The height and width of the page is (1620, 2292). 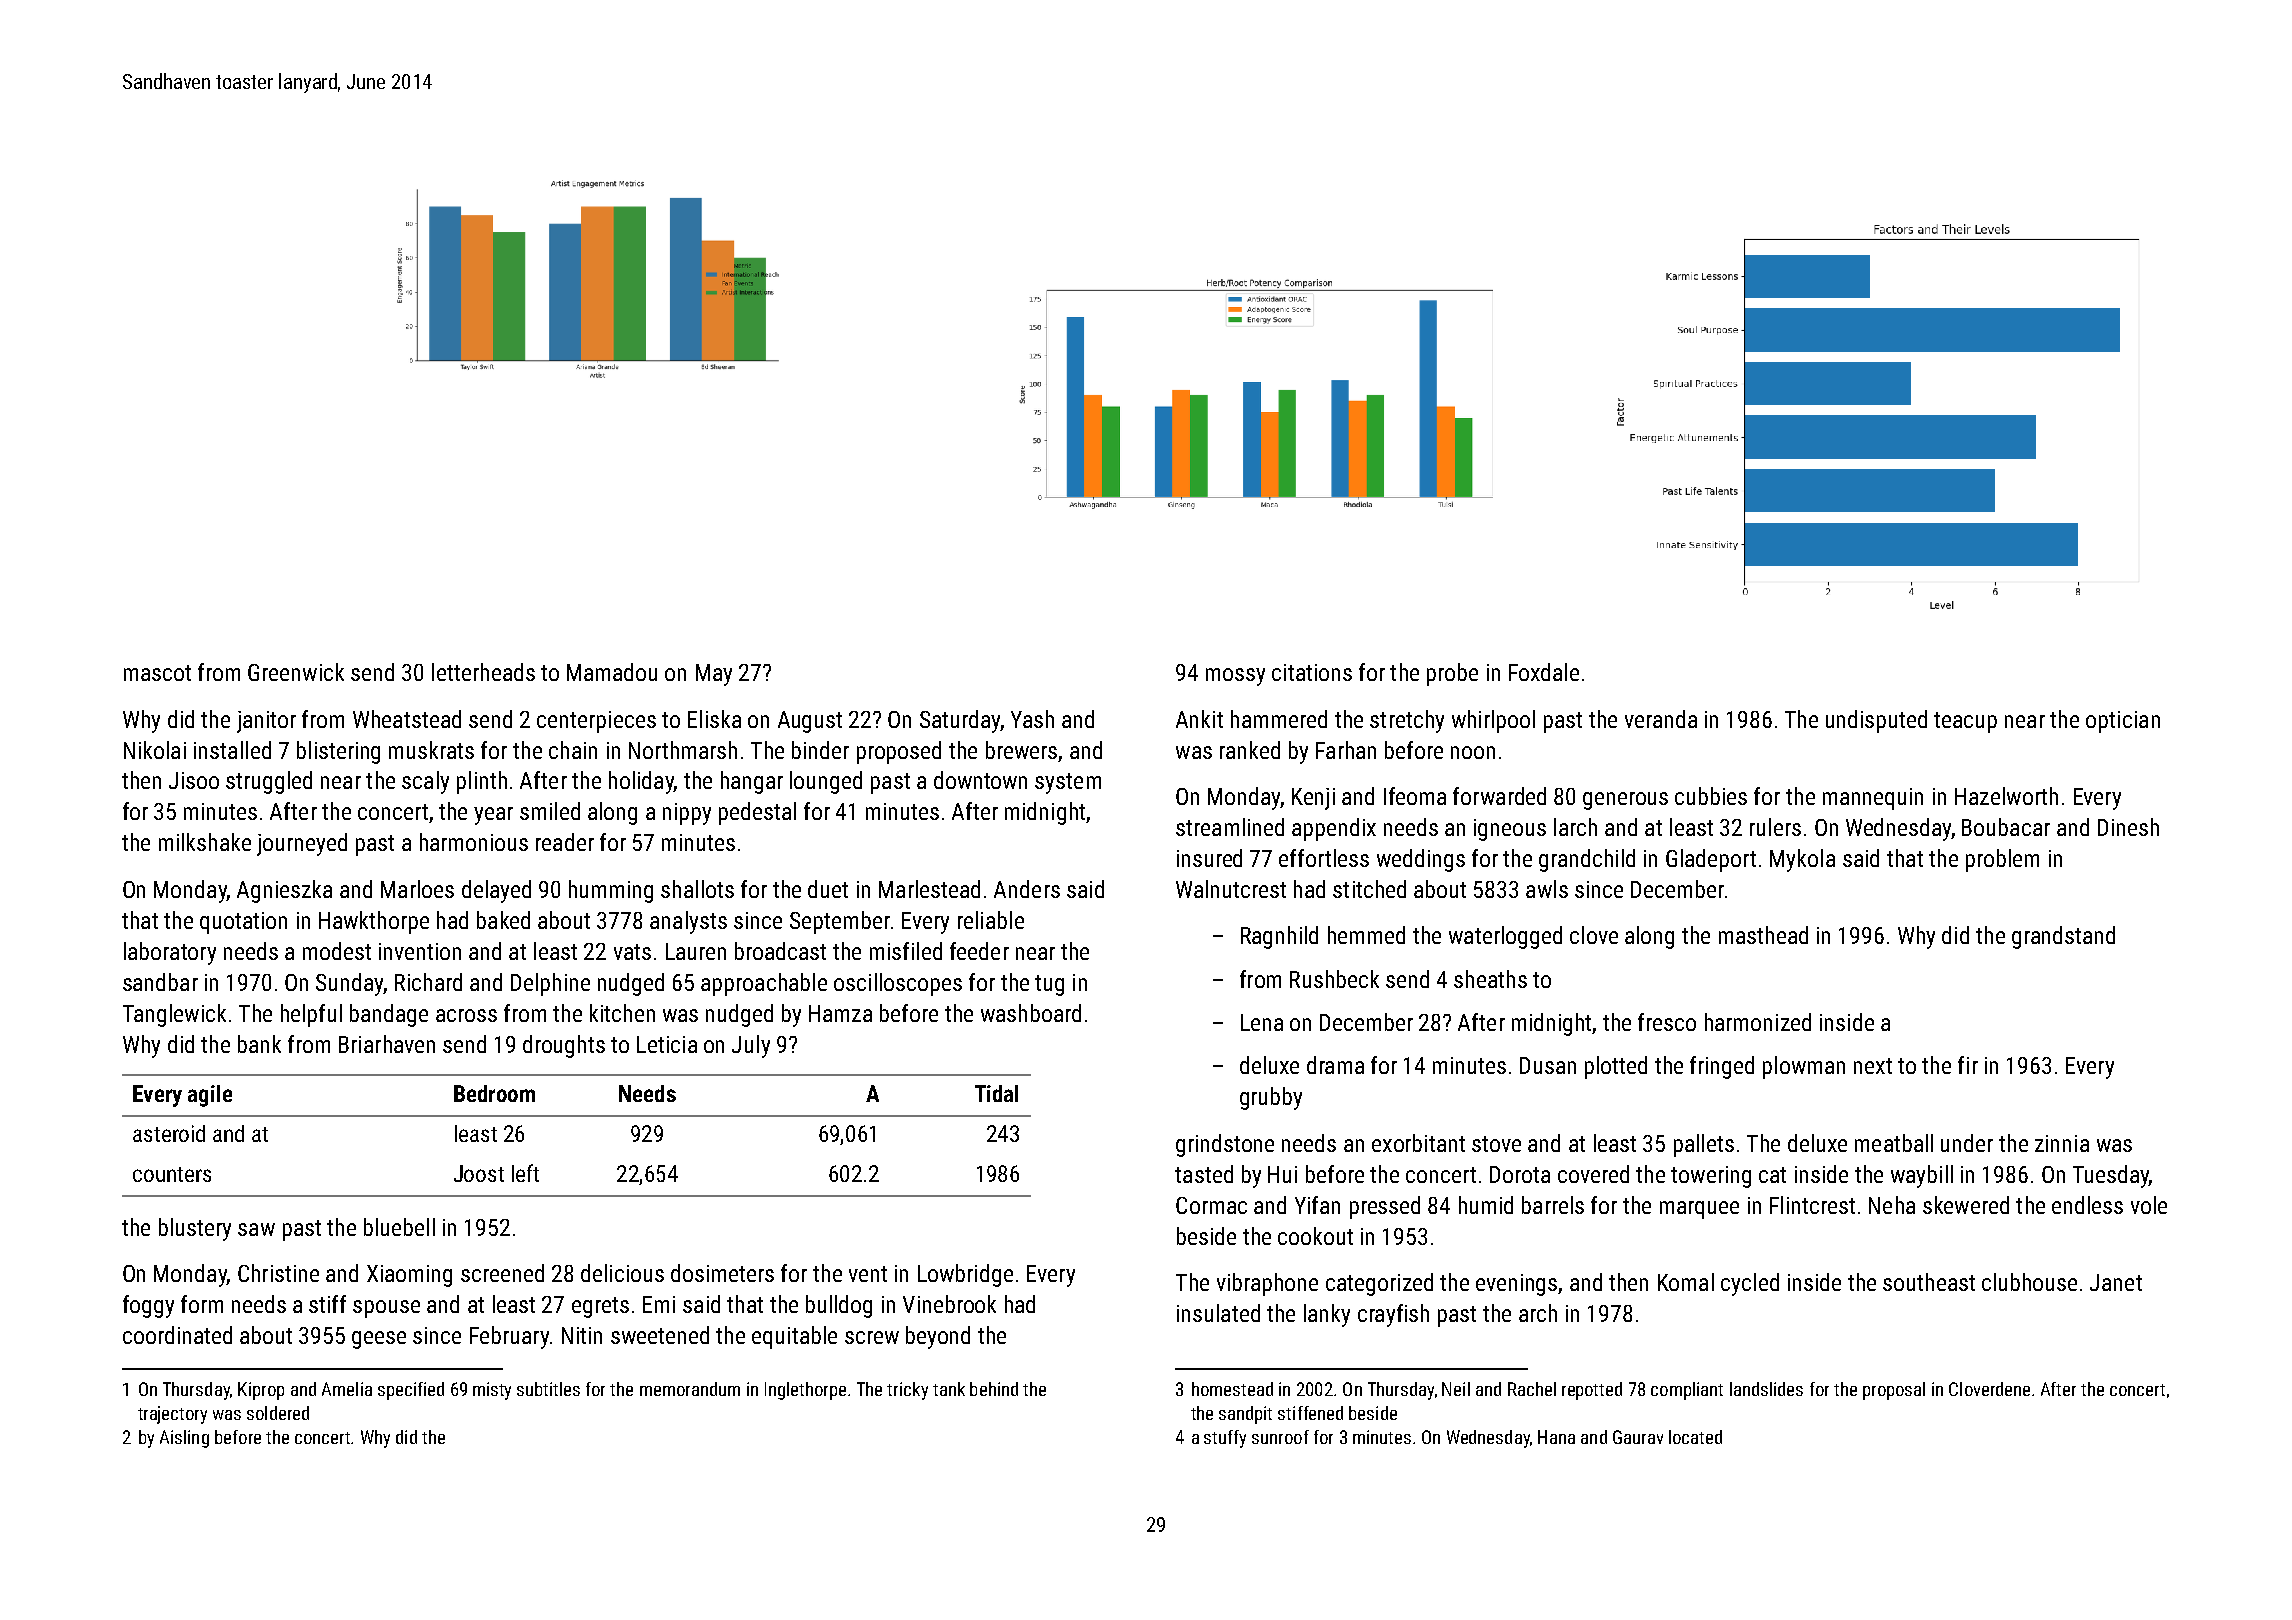 I want to click on cookout, so click(x=1315, y=1236).
